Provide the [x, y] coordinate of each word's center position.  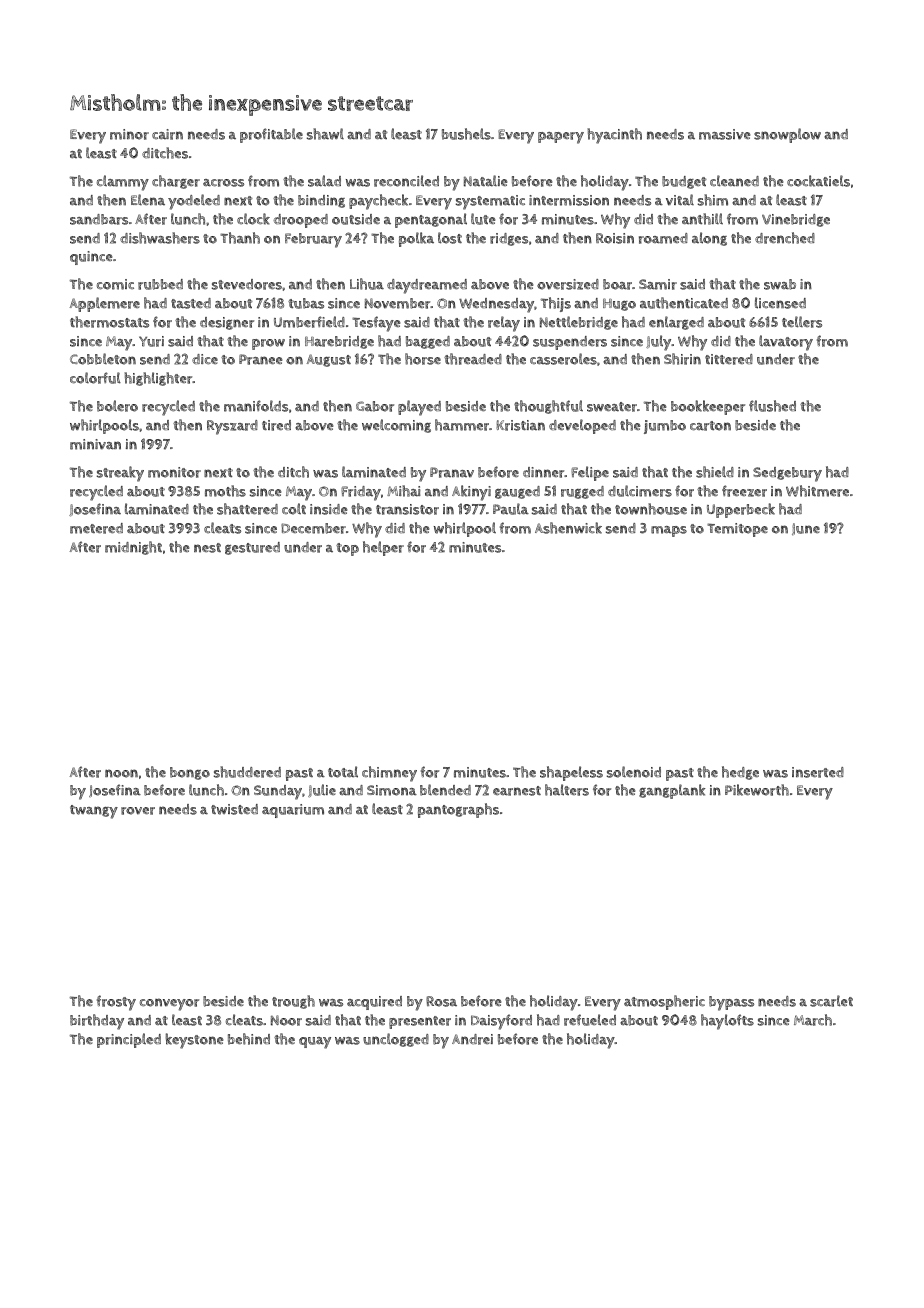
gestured [252, 548]
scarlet [831, 1001]
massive [724, 134]
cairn [167, 134]
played [419, 408]
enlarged [676, 323]
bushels [466, 134]
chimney [389, 774]
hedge [740, 773]
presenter [420, 1022]
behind [249, 1039]
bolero [117, 406]
